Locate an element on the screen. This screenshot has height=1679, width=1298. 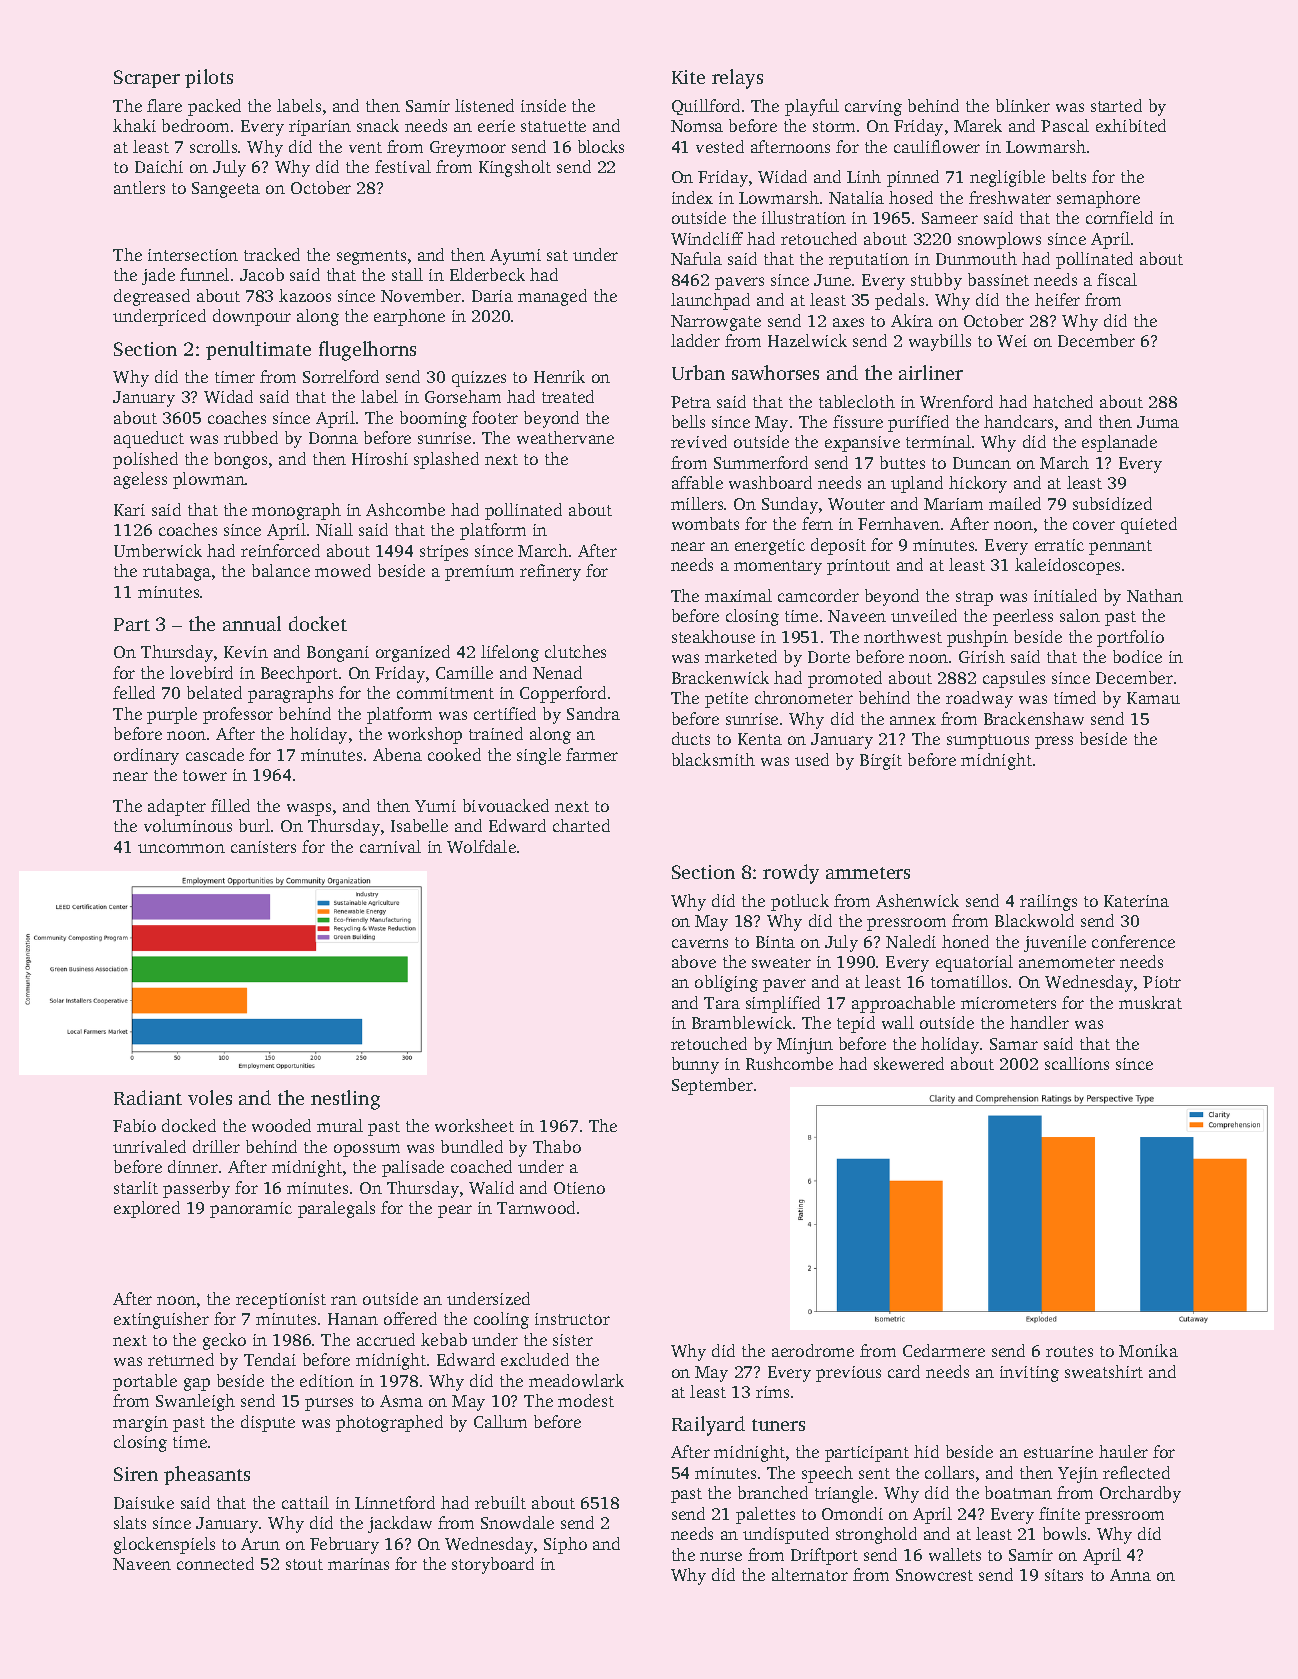
Katerina is located at coordinates (1136, 901).
